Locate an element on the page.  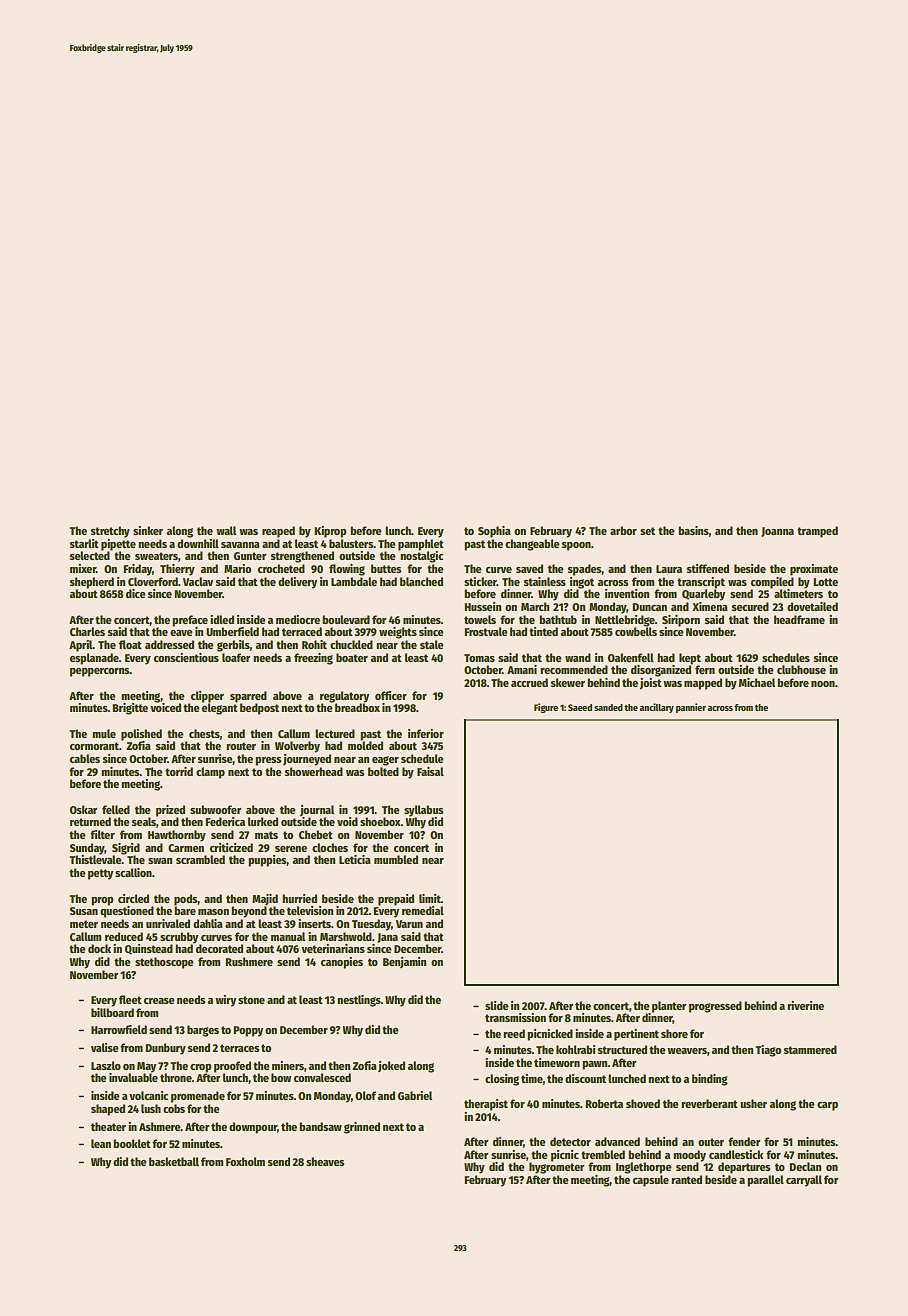
tramped is located at coordinates (817, 532).
